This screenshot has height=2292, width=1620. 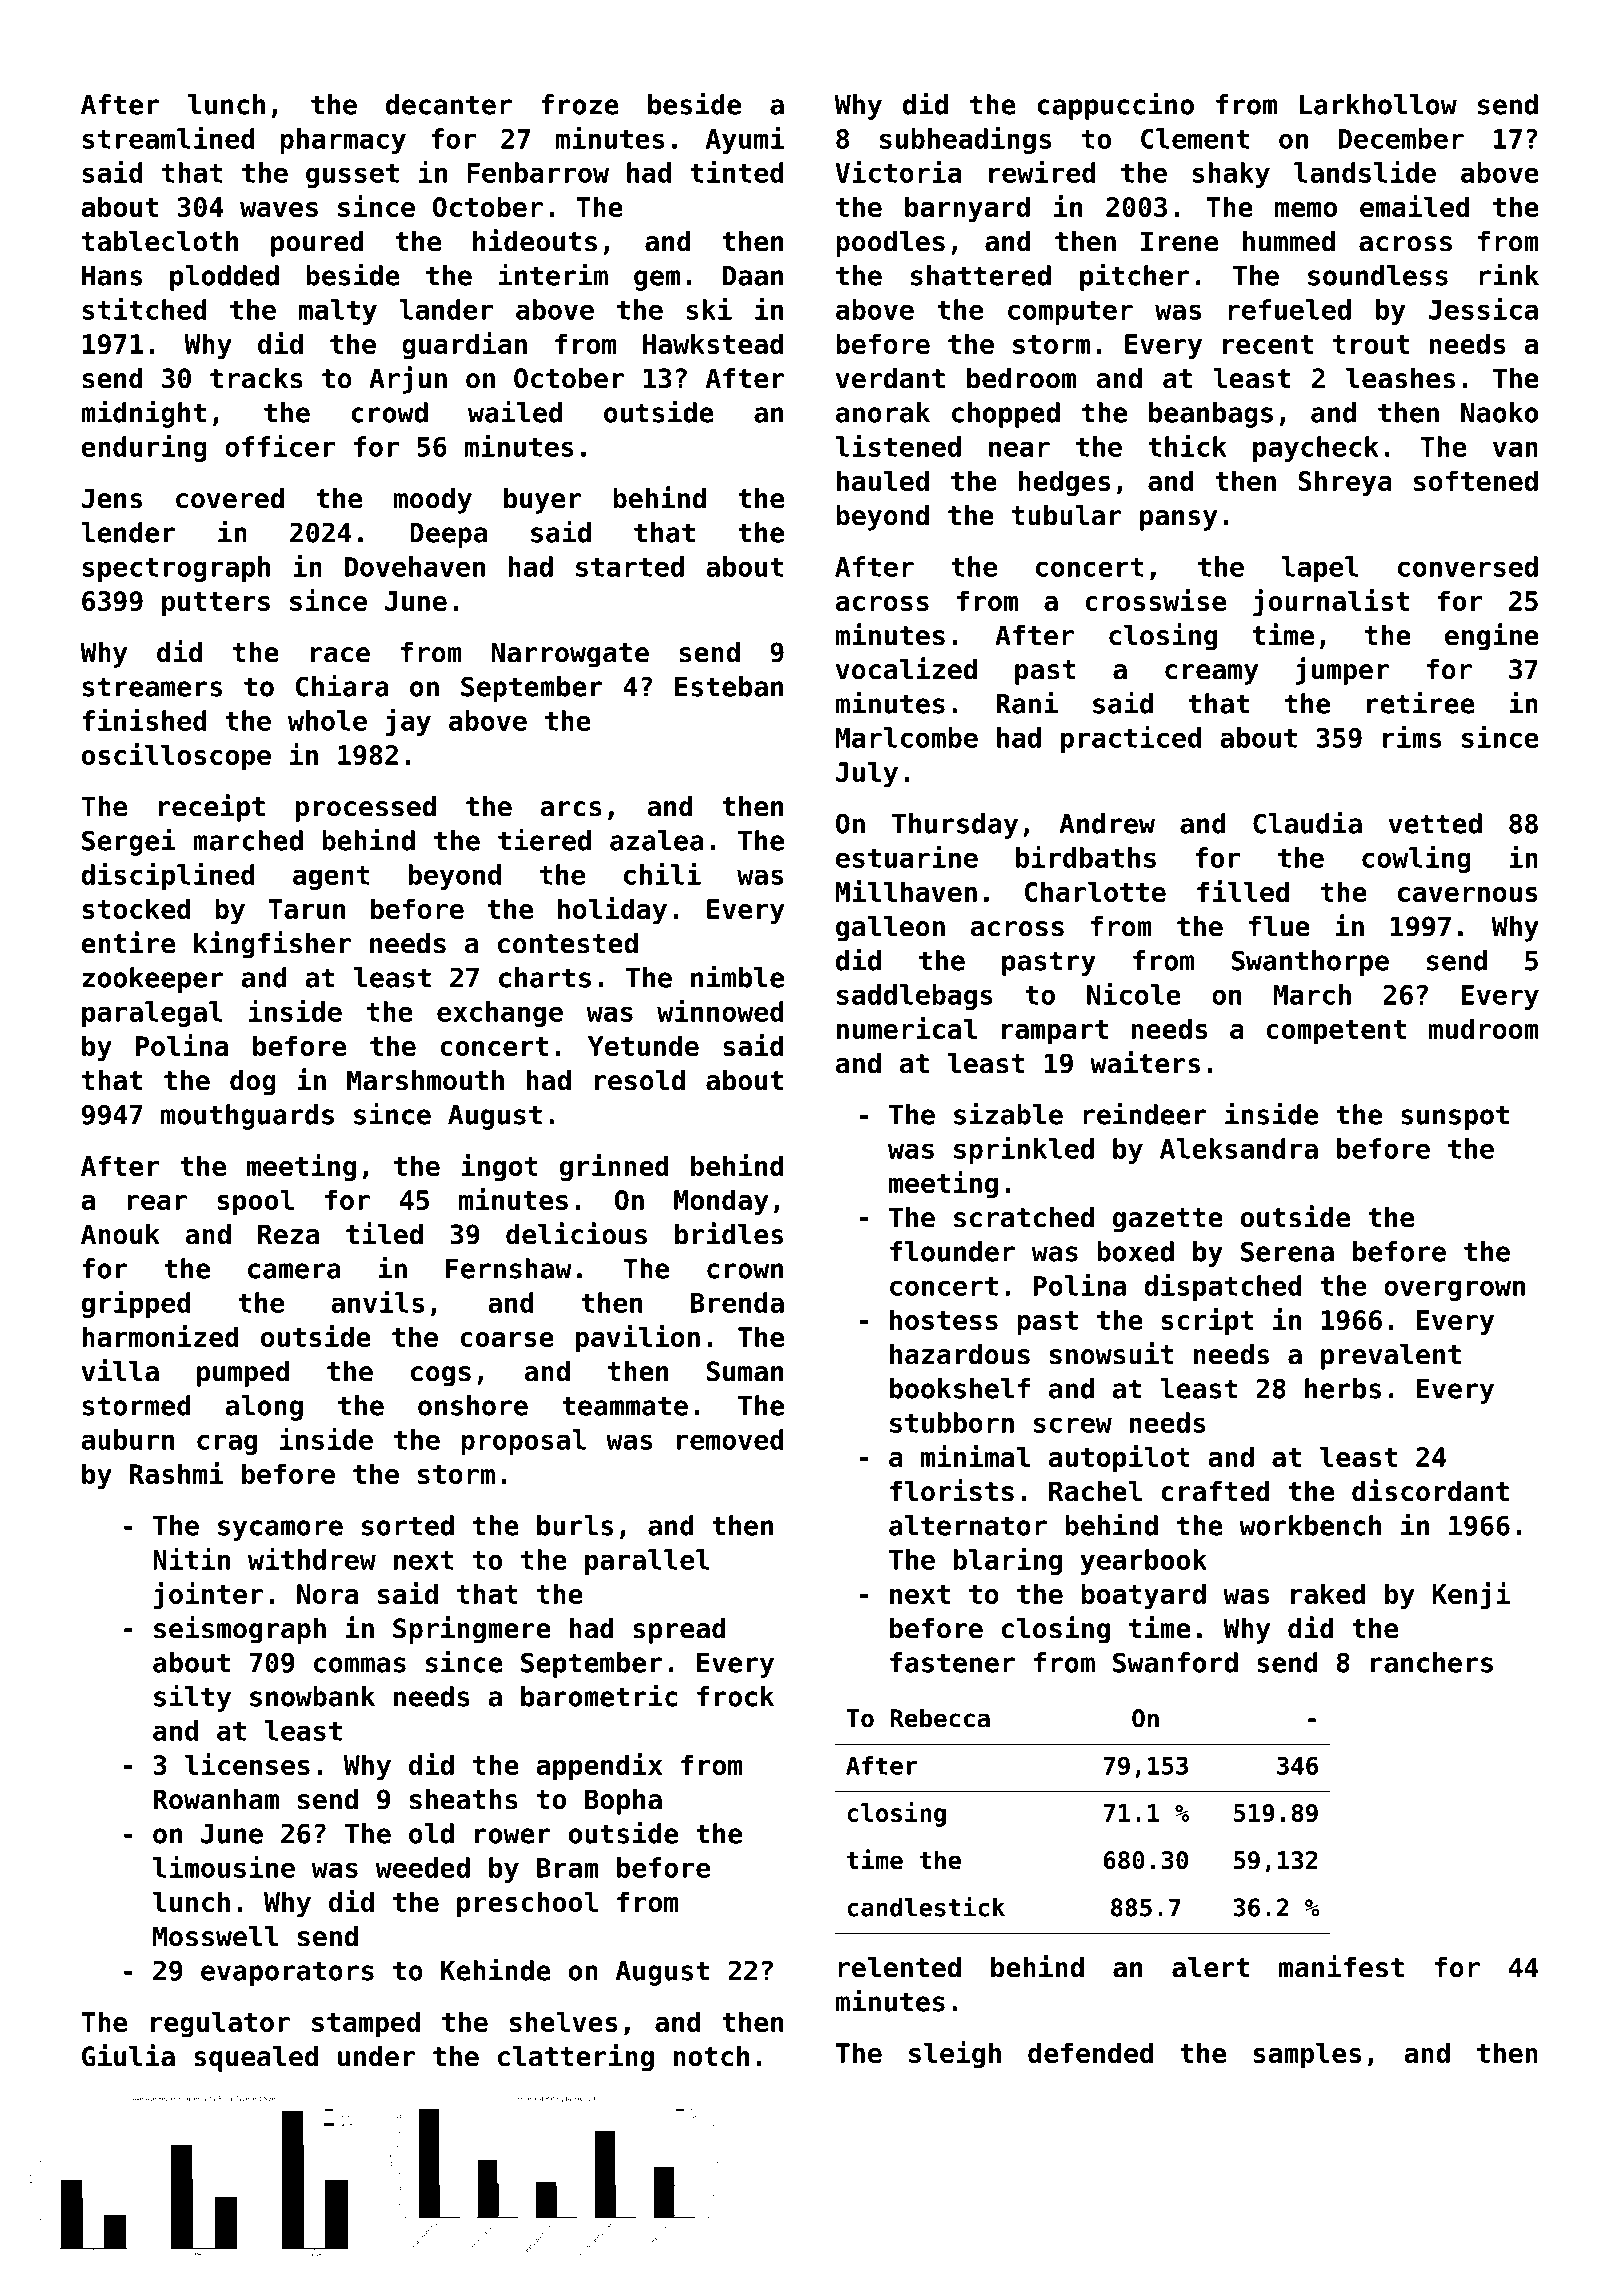 I want to click on sleigh, so click(x=955, y=2054).
